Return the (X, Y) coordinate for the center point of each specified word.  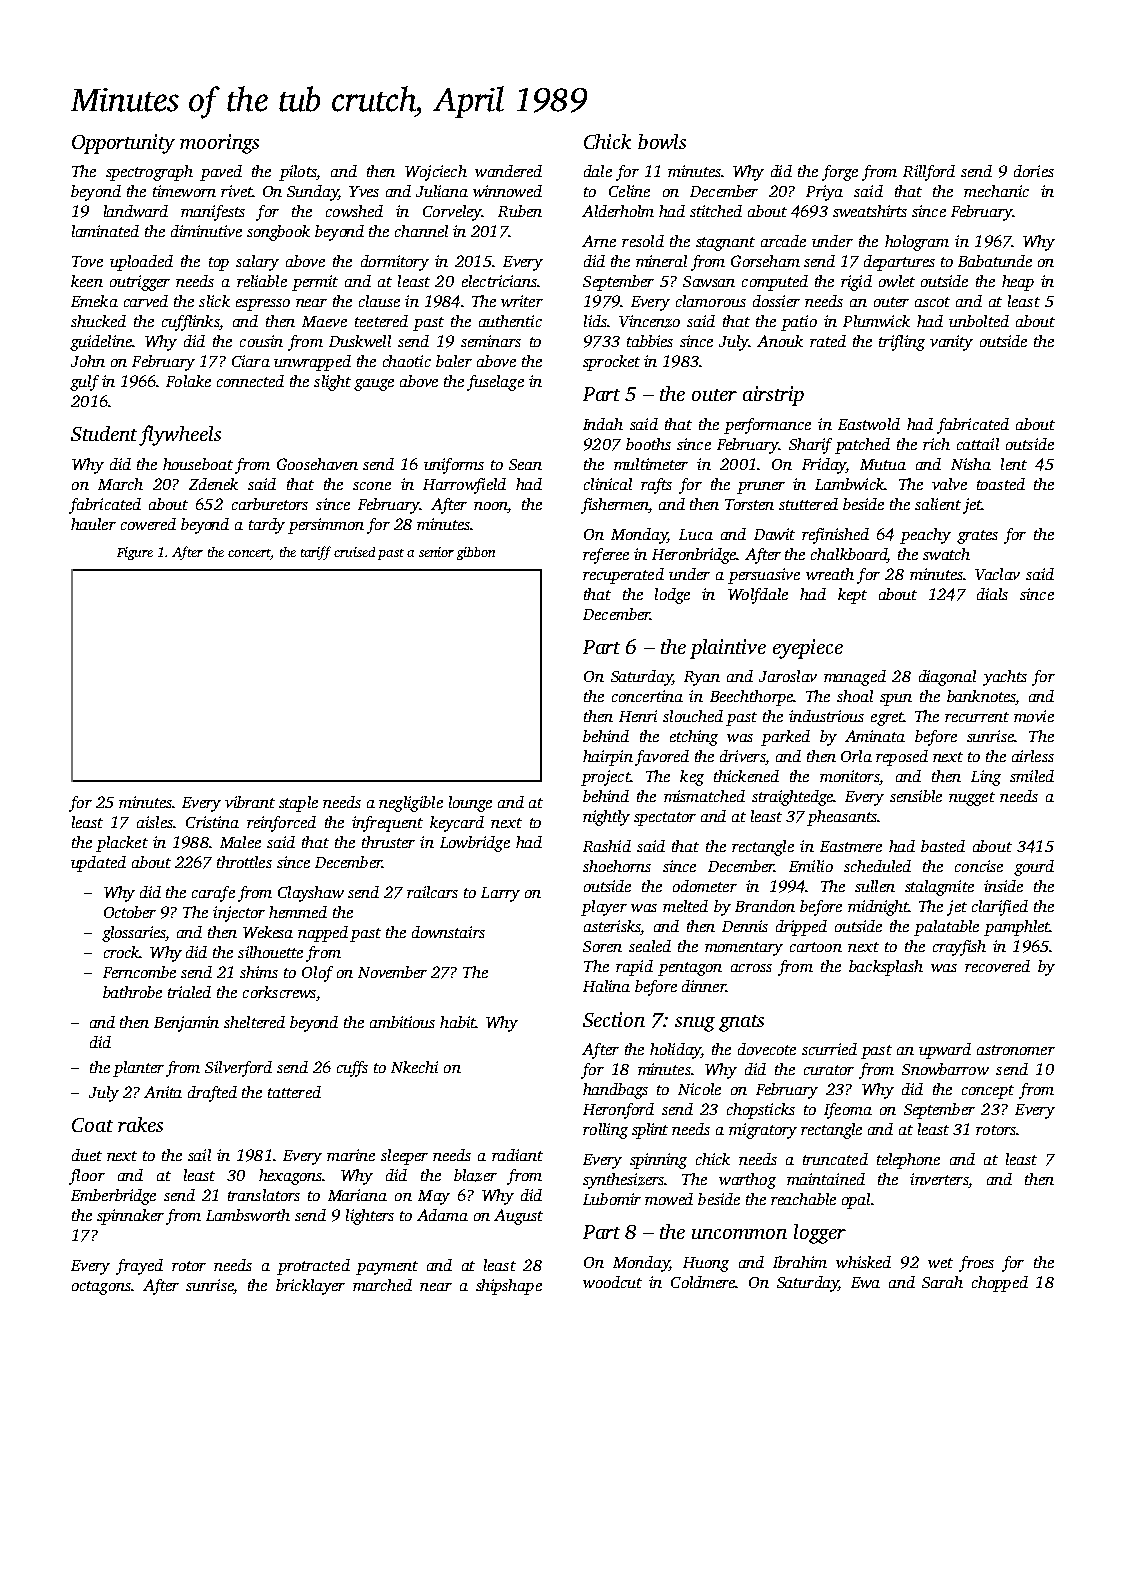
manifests (213, 213)
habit (458, 1022)
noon (491, 506)
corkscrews (279, 992)
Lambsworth (248, 1215)
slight (332, 383)
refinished (835, 536)
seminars (491, 341)
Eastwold (869, 424)
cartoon (816, 947)
